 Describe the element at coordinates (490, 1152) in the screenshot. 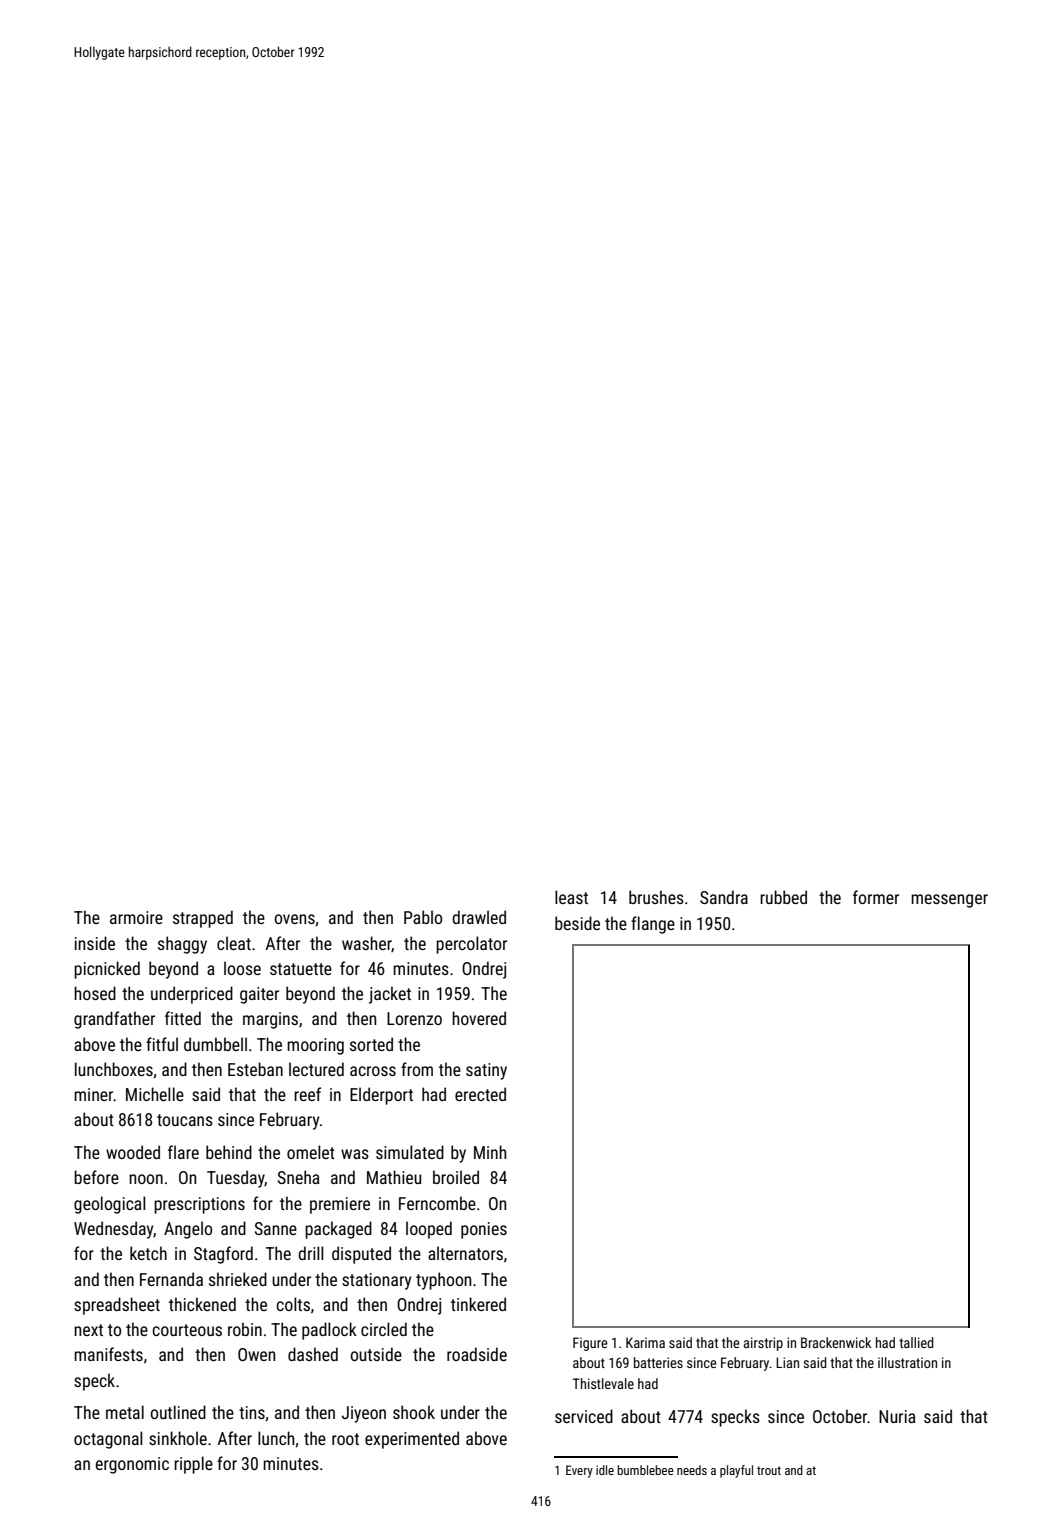

I see `Minh` at that location.
